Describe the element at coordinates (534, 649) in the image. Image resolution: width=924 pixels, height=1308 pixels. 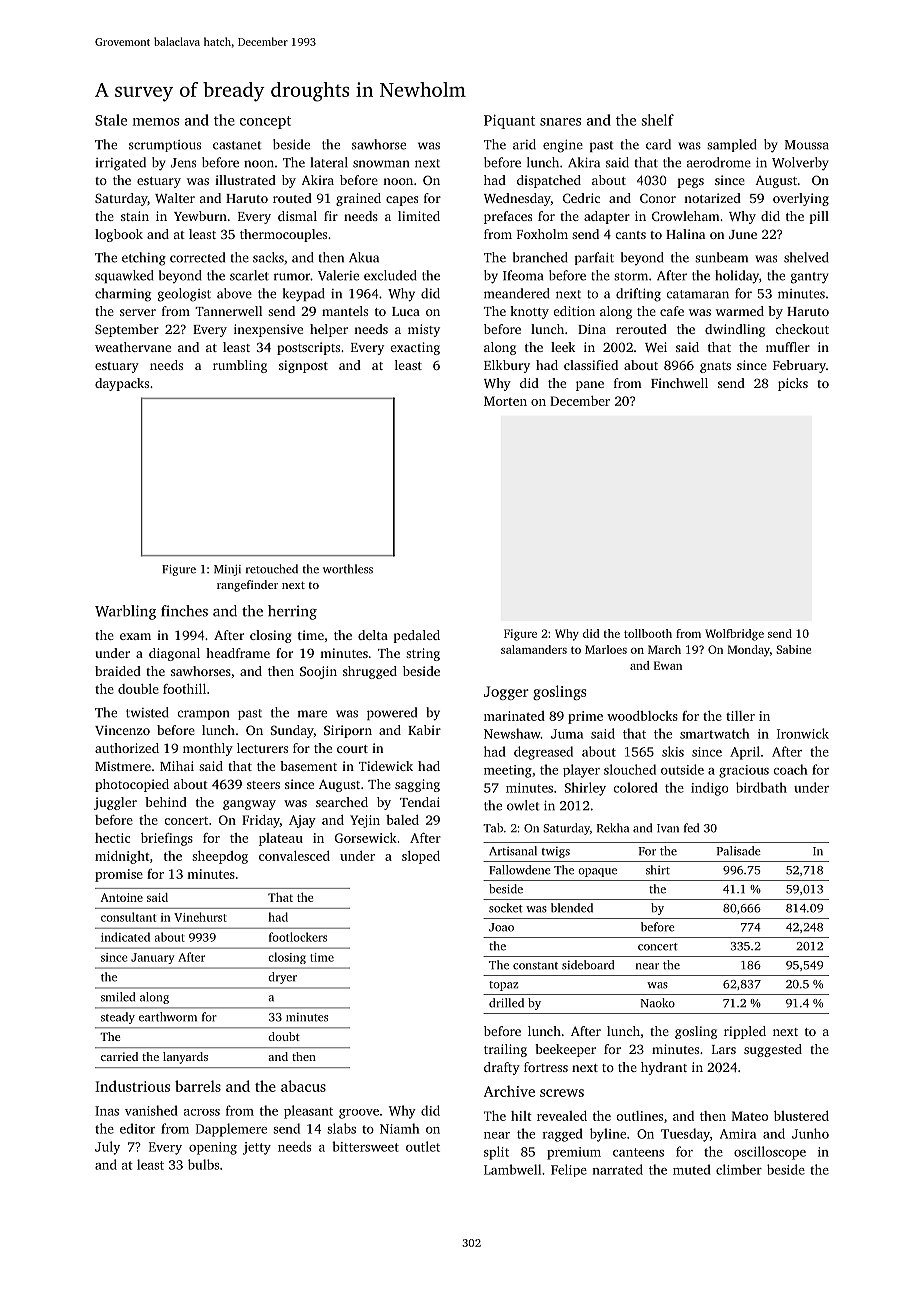
I see `salamanders` at that location.
